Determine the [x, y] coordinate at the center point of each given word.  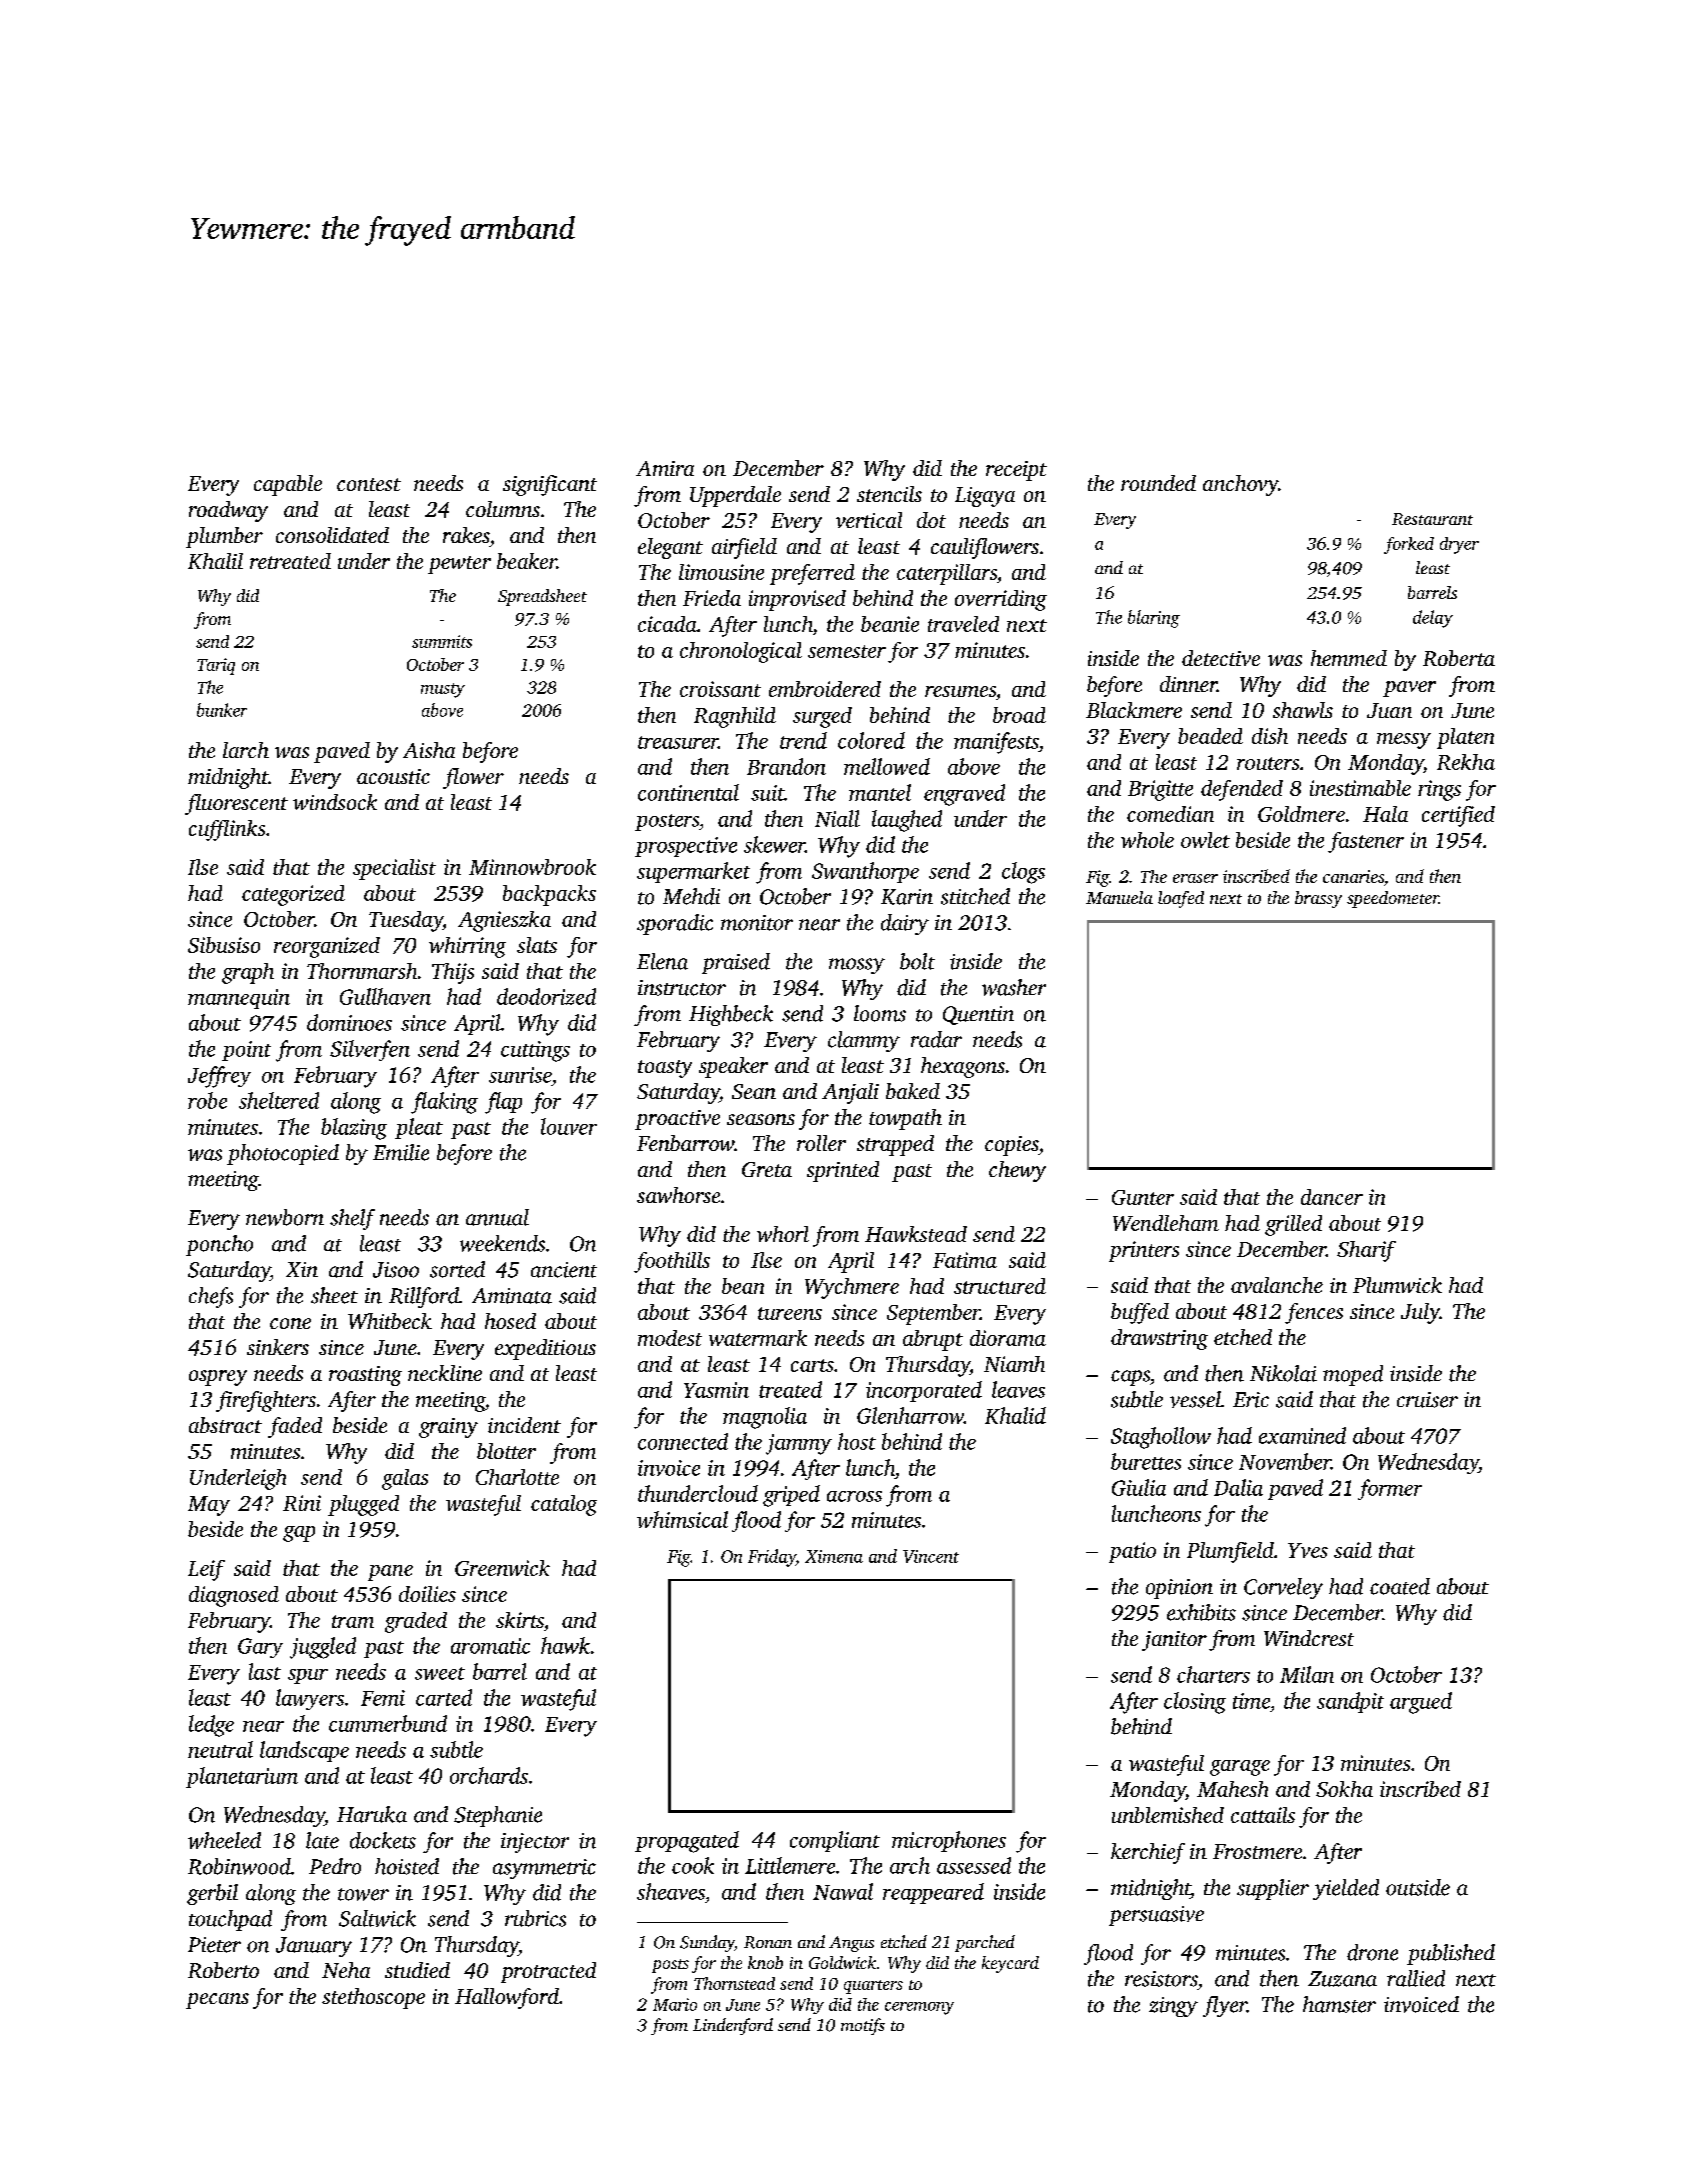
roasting [365, 1376]
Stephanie [498, 1816]
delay [1433, 619]
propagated [687, 1842]
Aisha [429, 750]
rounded [1158, 483]
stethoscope [373, 1998]
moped [1353, 1375]
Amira [665, 468]
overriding [1001, 600]
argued [1421, 1703]
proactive [677, 1120]
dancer [1332, 1197]
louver [569, 1126]
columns [503, 509]
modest [670, 1338]
